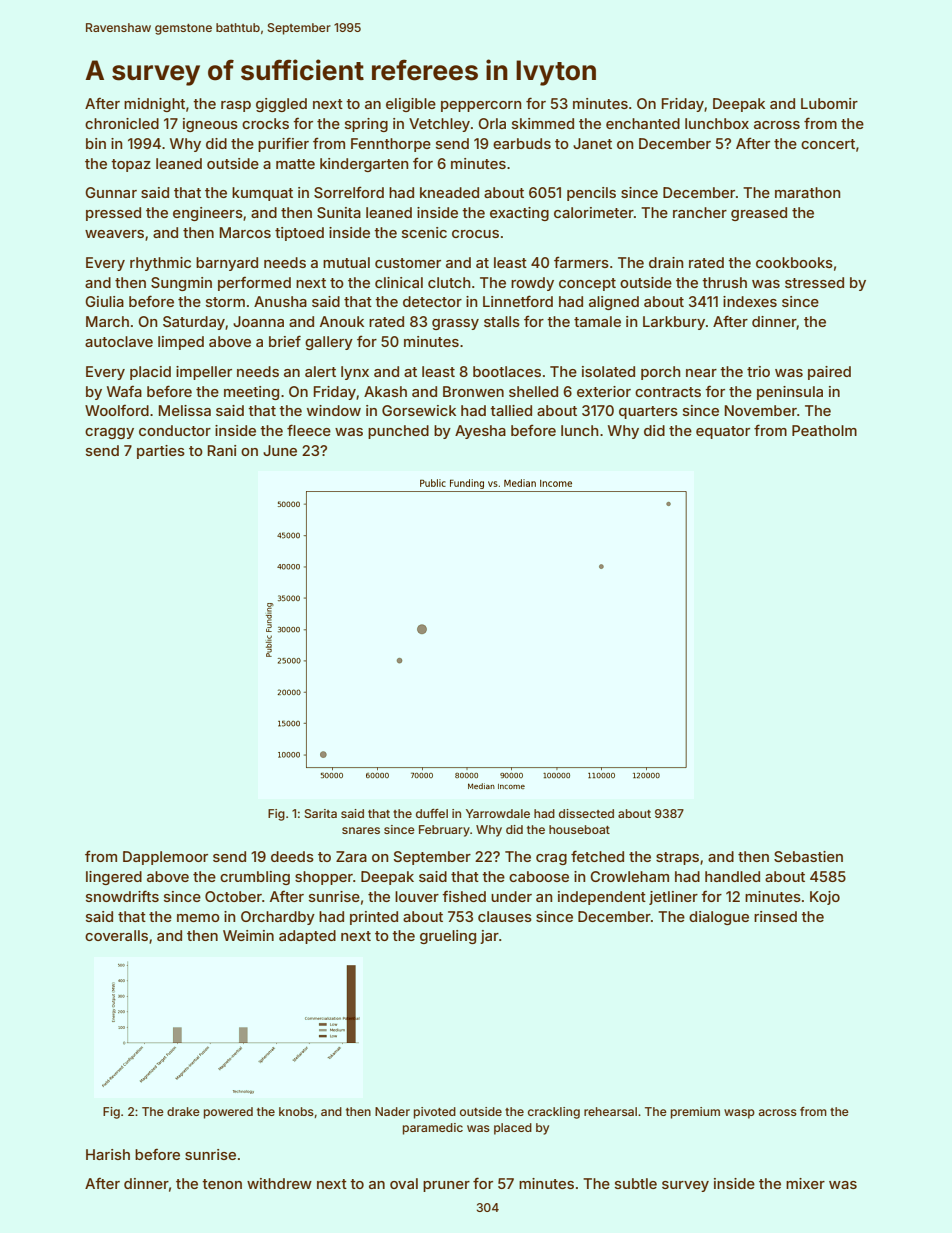  I want to click on peppercorn, so click(481, 106).
